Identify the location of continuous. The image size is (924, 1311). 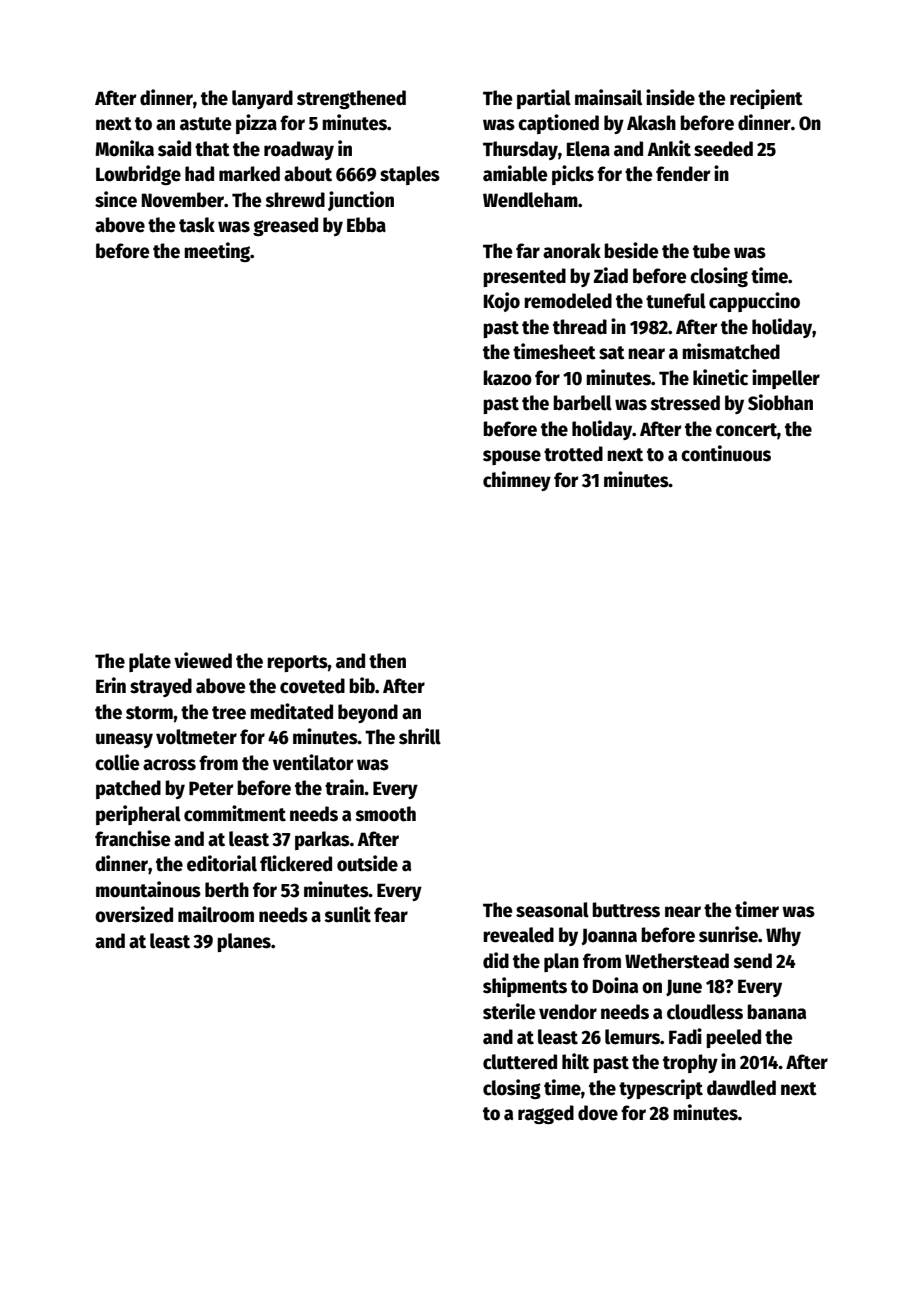
(726, 453).
